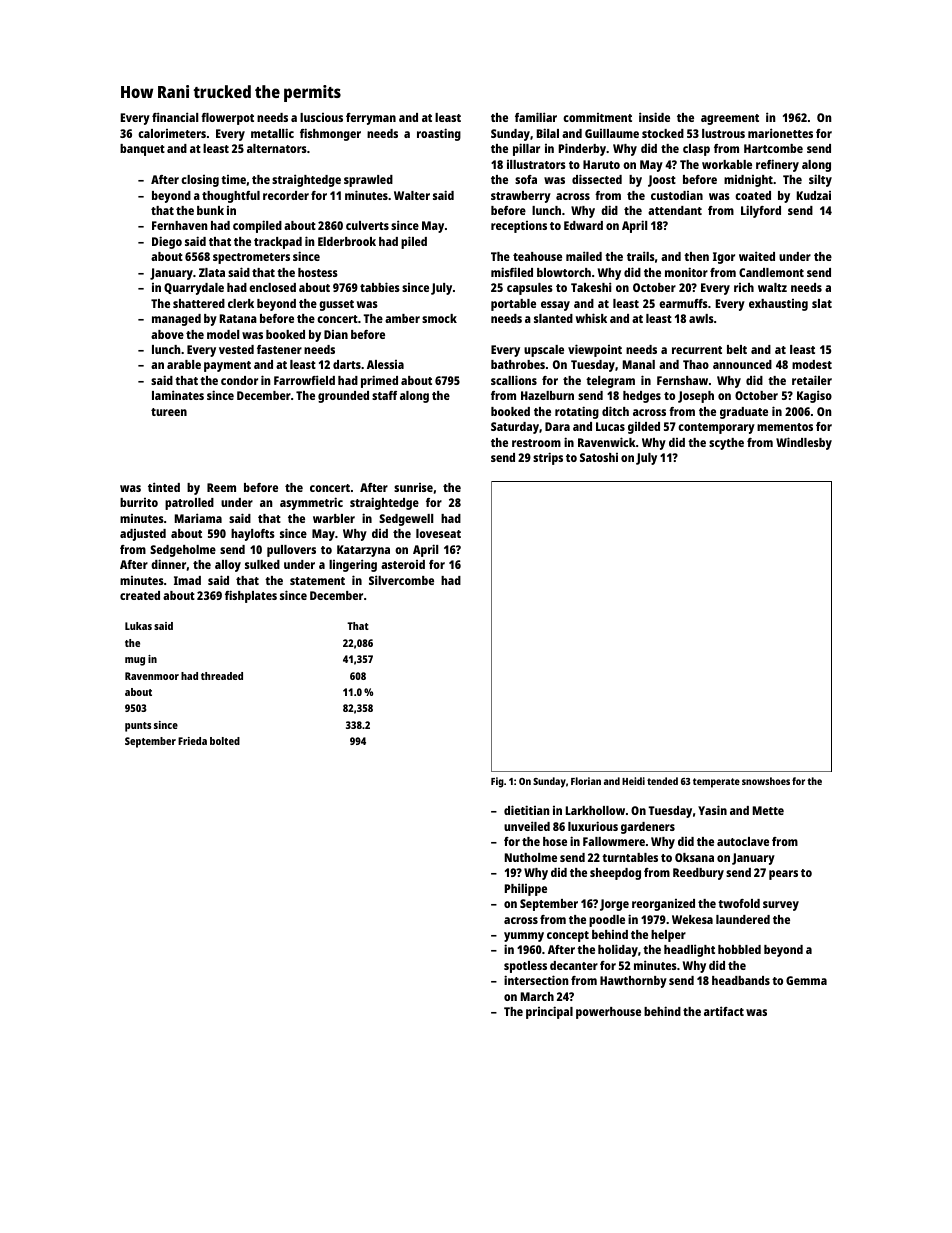  Describe the element at coordinates (138, 626) in the document. I see `Lukas` at that location.
